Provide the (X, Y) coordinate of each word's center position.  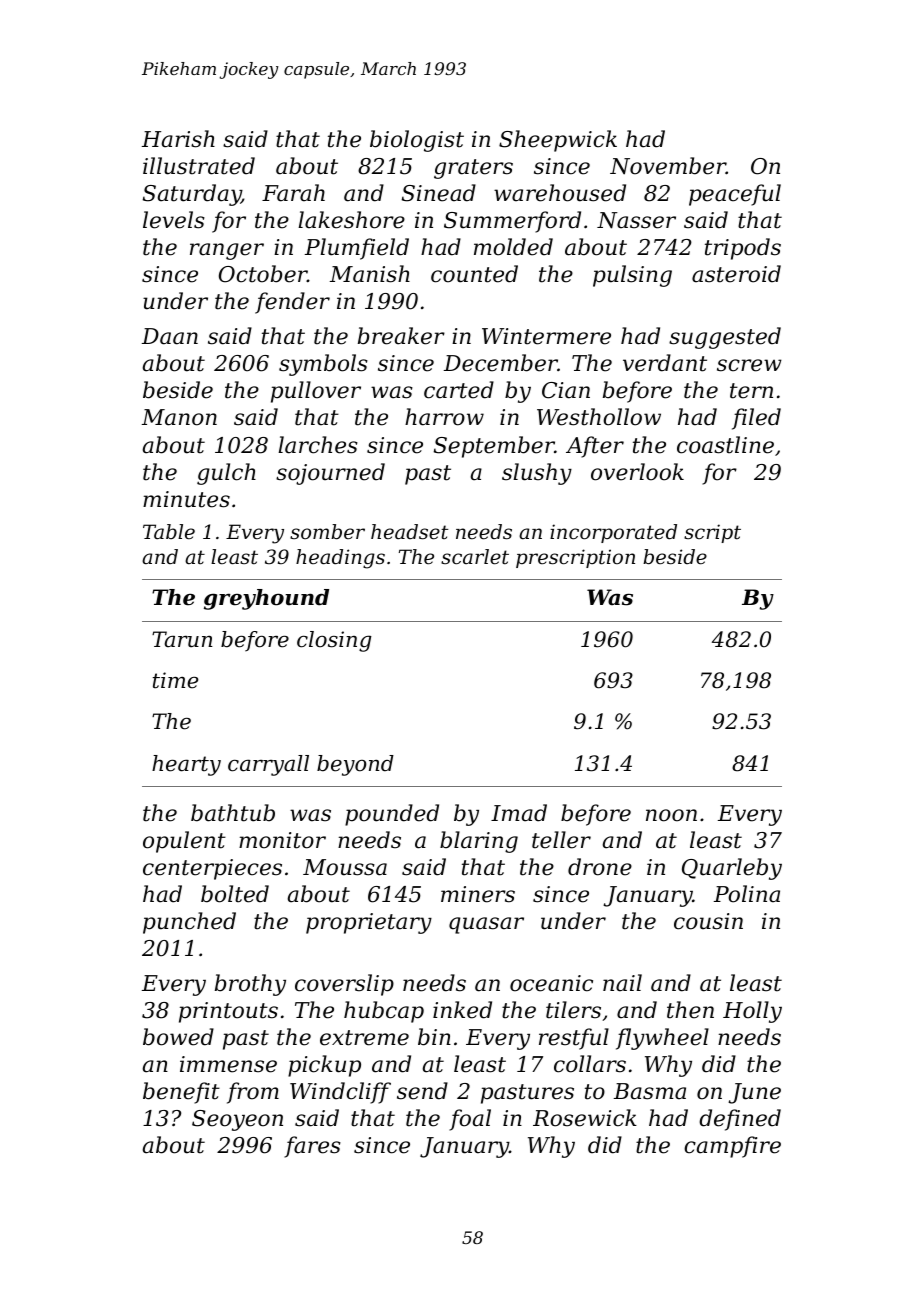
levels (174, 220)
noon (671, 815)
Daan (170, 336)
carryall (268, 765)
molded (513, 247)
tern (751, 391)
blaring (479, 842)
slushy (537, 474)
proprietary (369, 923)
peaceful (735, 195)
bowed (178, 1037)
